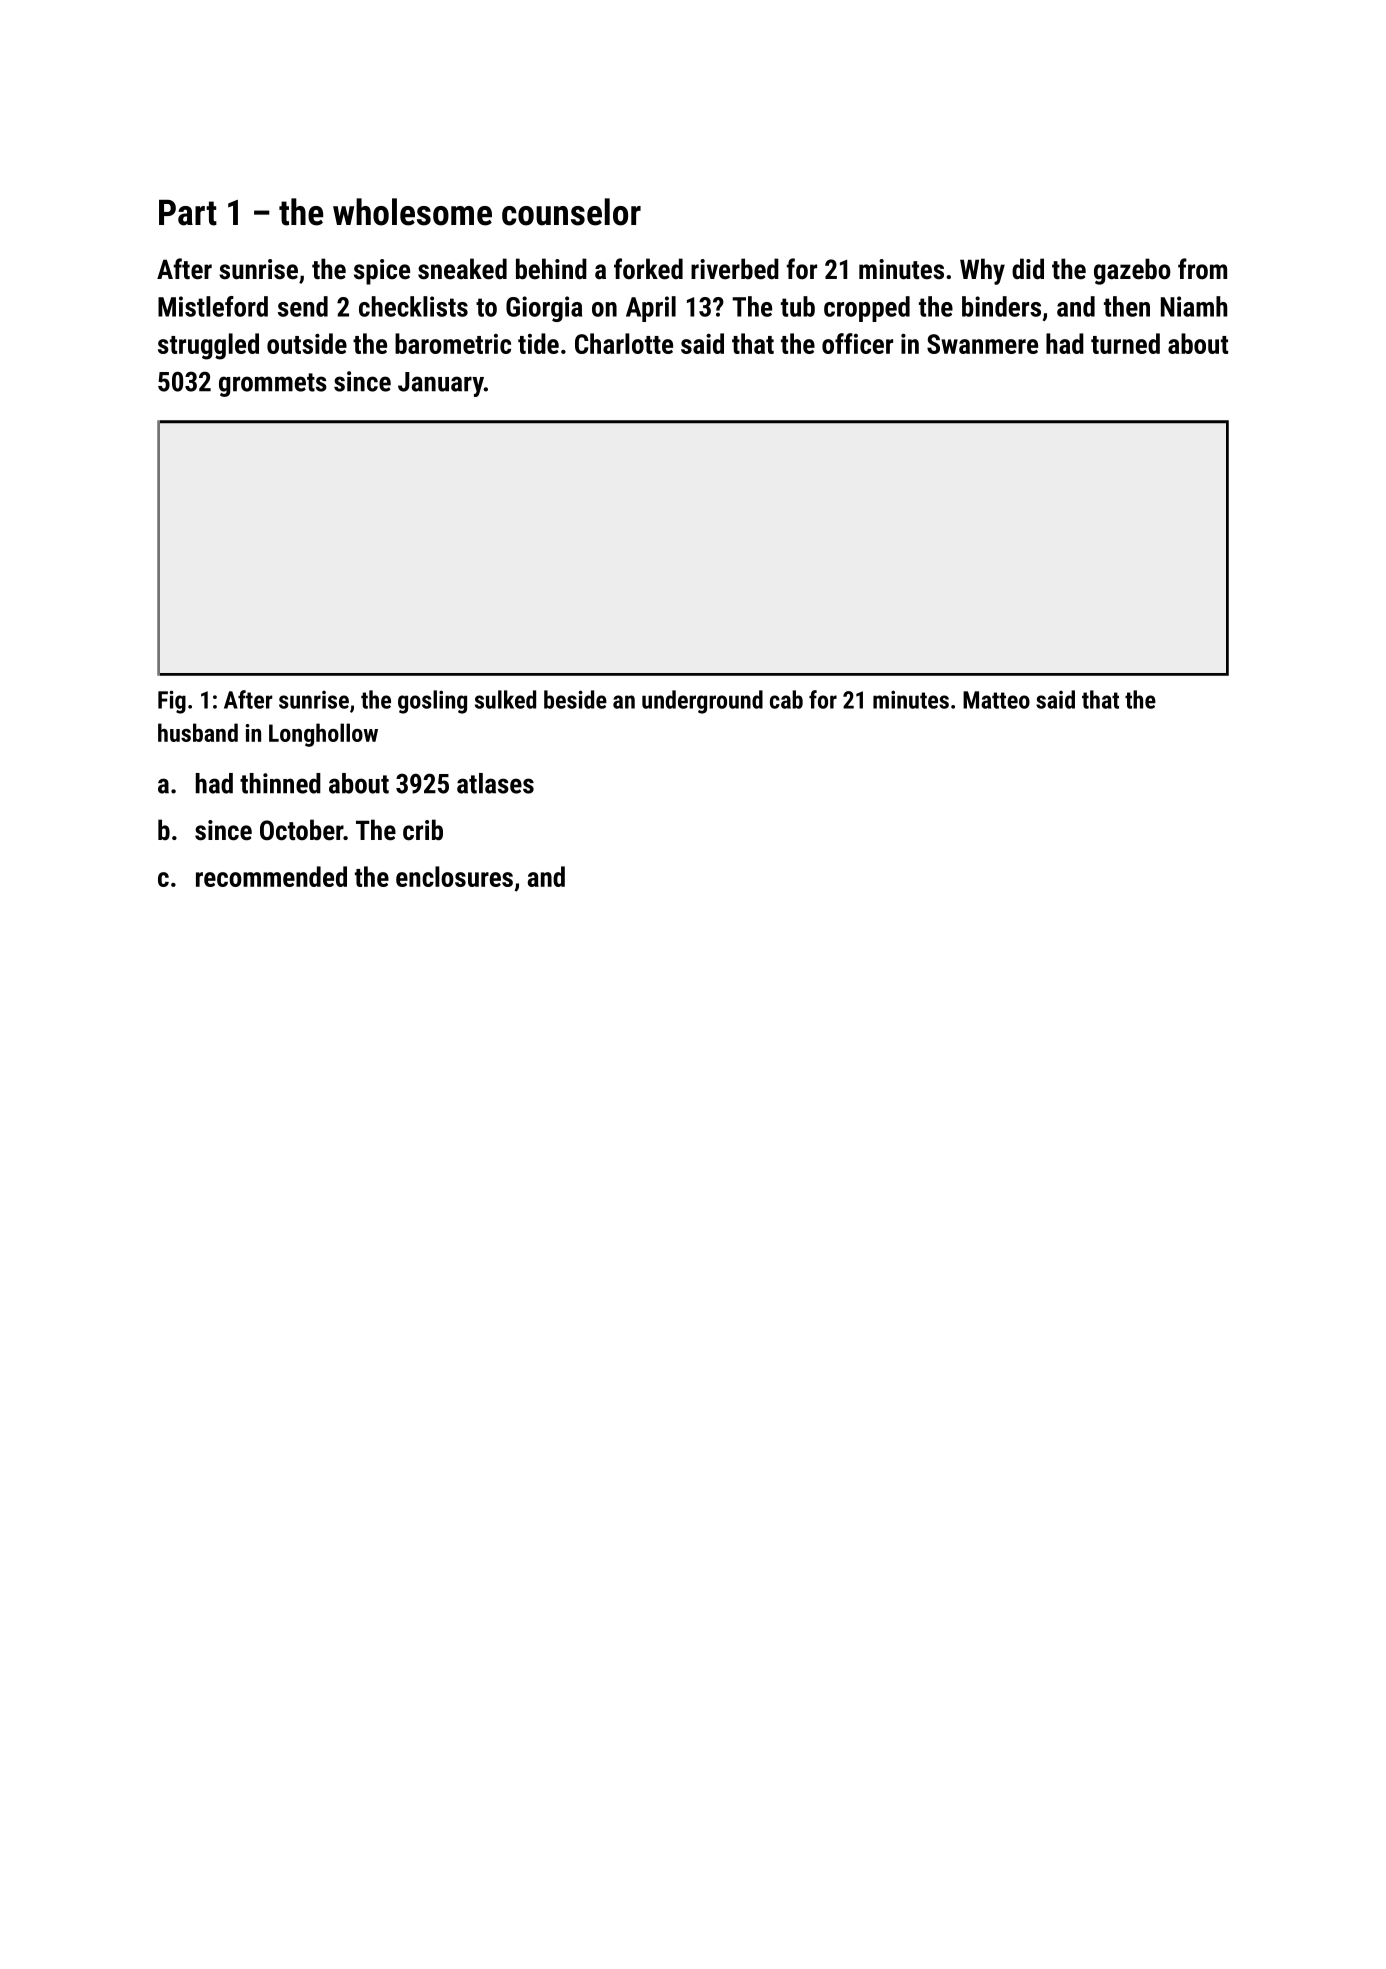 This screenshot has width=1386, height=1969. I want to click on cab, so click(786, 699).
